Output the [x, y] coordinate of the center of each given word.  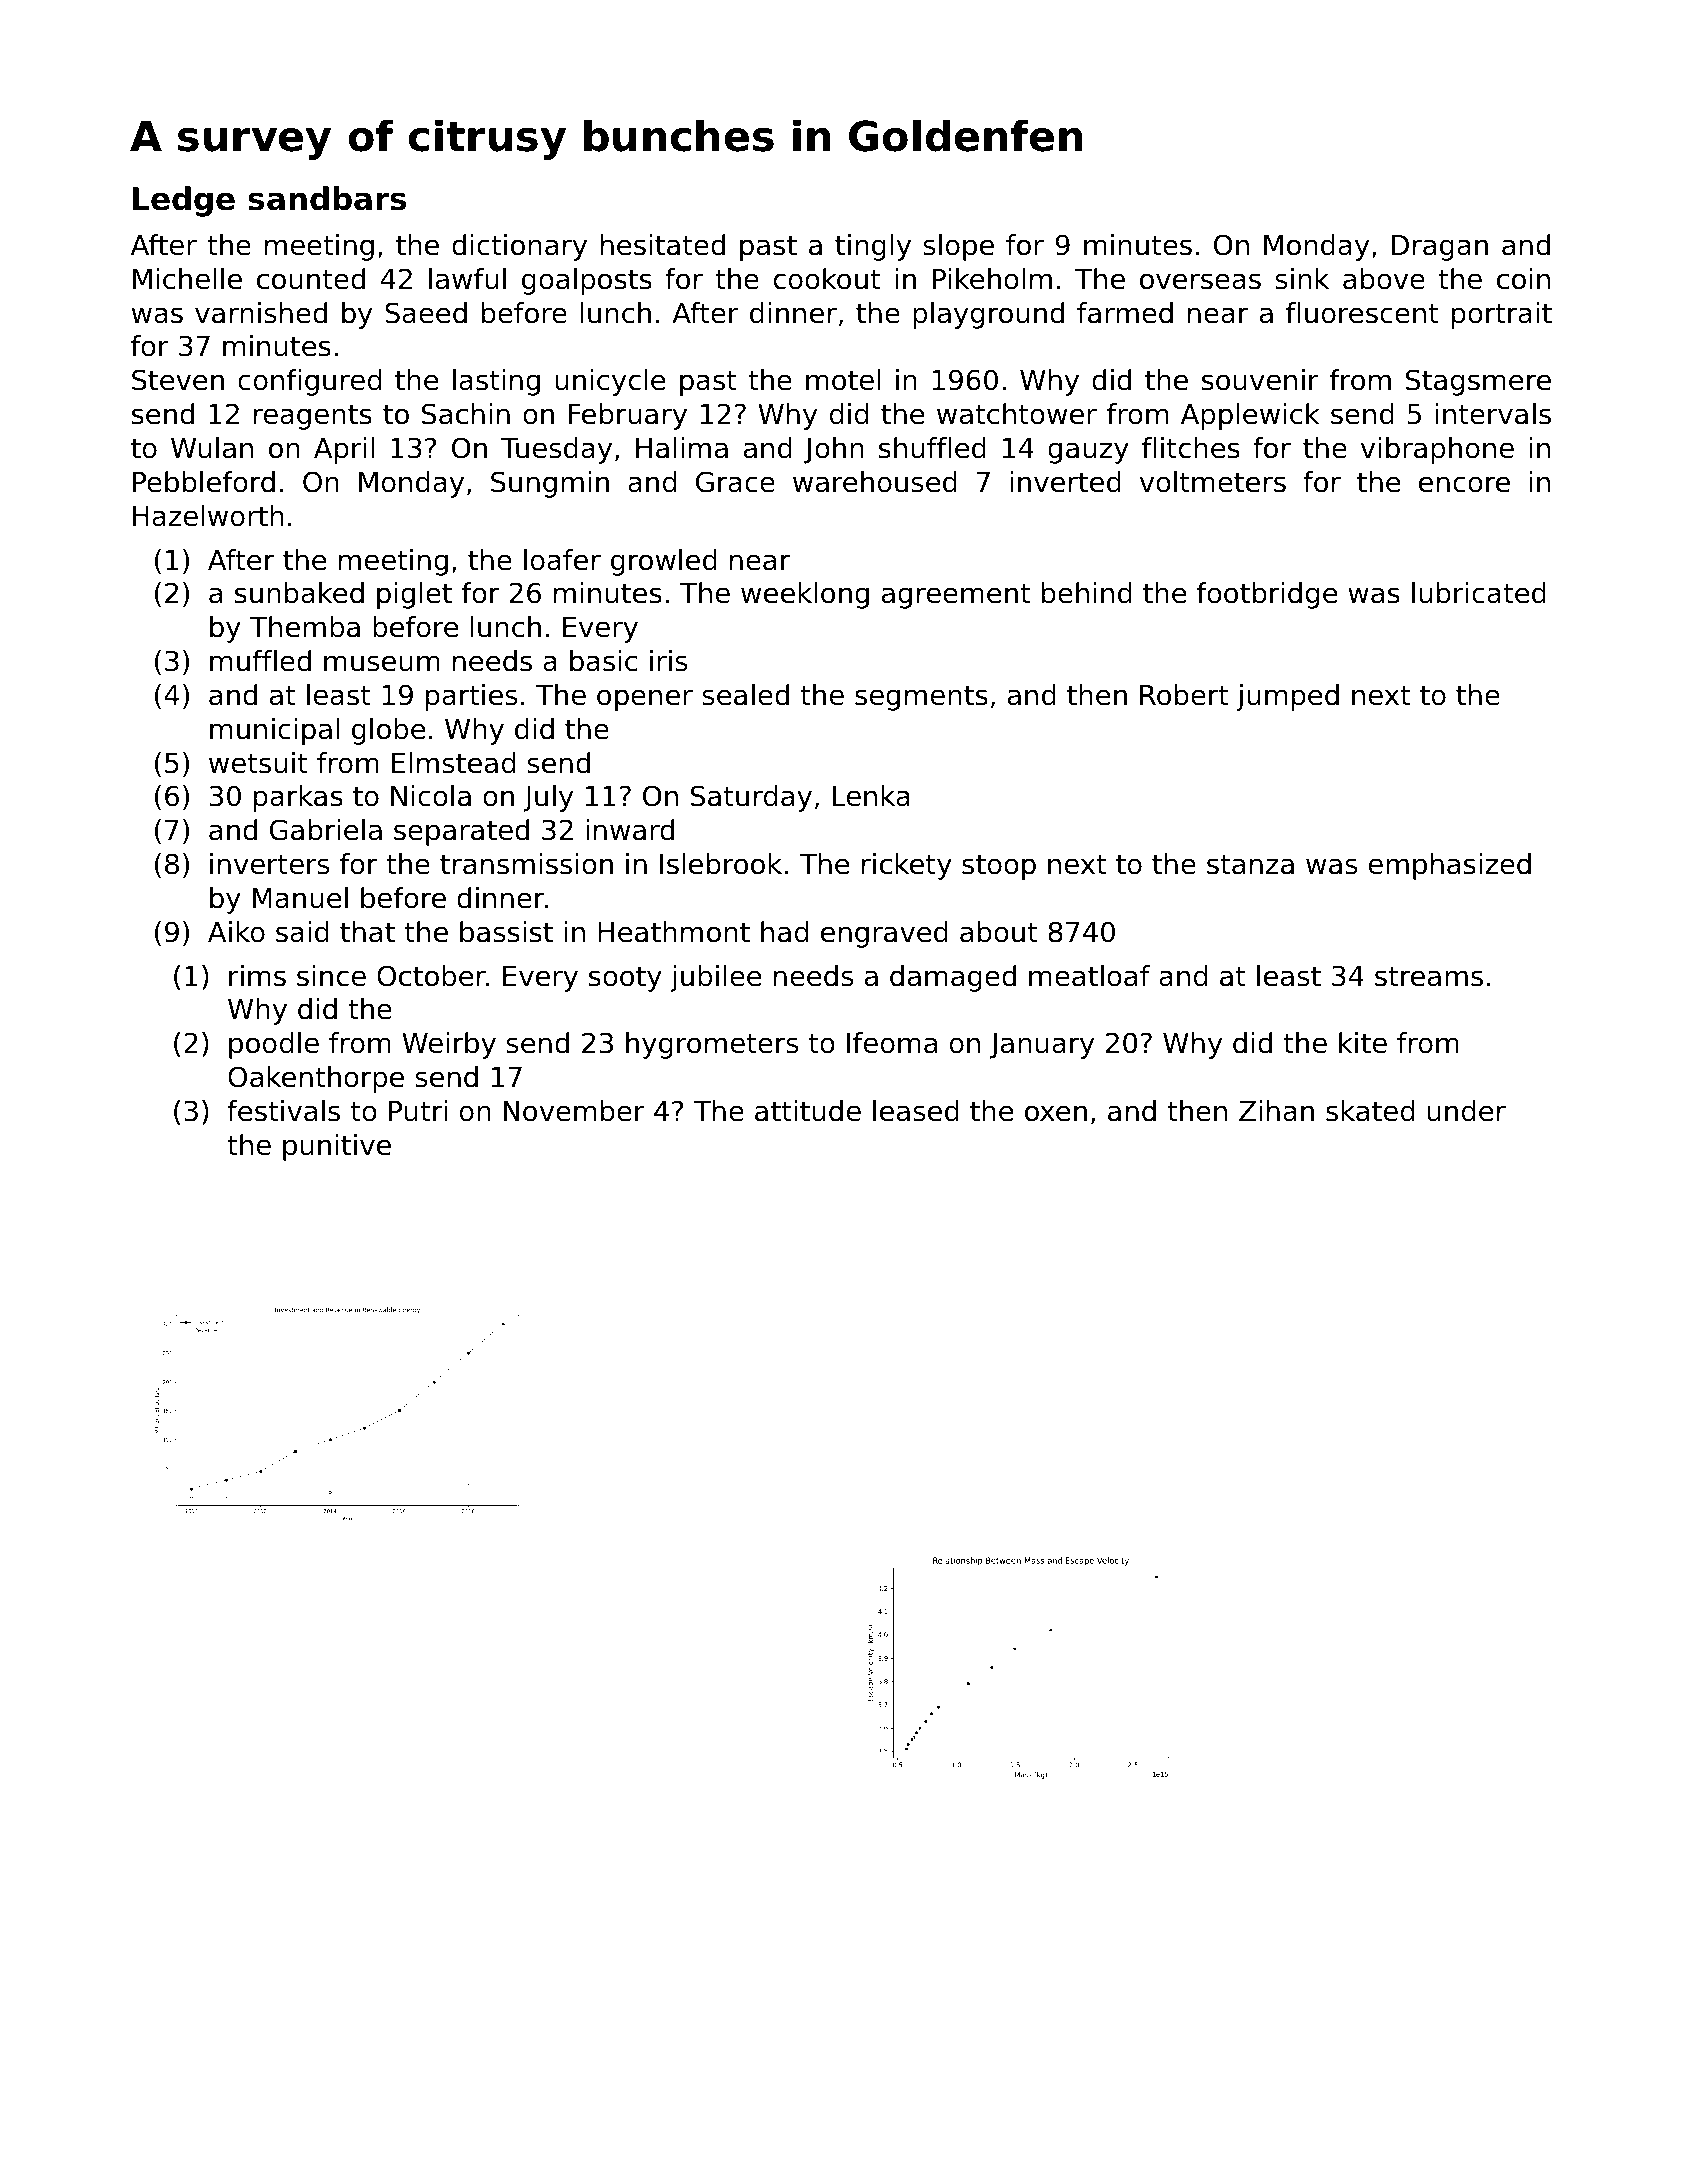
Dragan [1440, 248]
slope [958, 247]
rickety [907, 866]
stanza [1250, 864]
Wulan [212, 448]
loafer [562, 560]
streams [1429, 976]
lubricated [1479, 593]
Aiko [236, 932]
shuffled [932, 448]
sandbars [327, 198]
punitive [337, 1147]
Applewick [1250, 416]
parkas [298, 798]
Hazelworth [208, 516]
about [999, 932]
